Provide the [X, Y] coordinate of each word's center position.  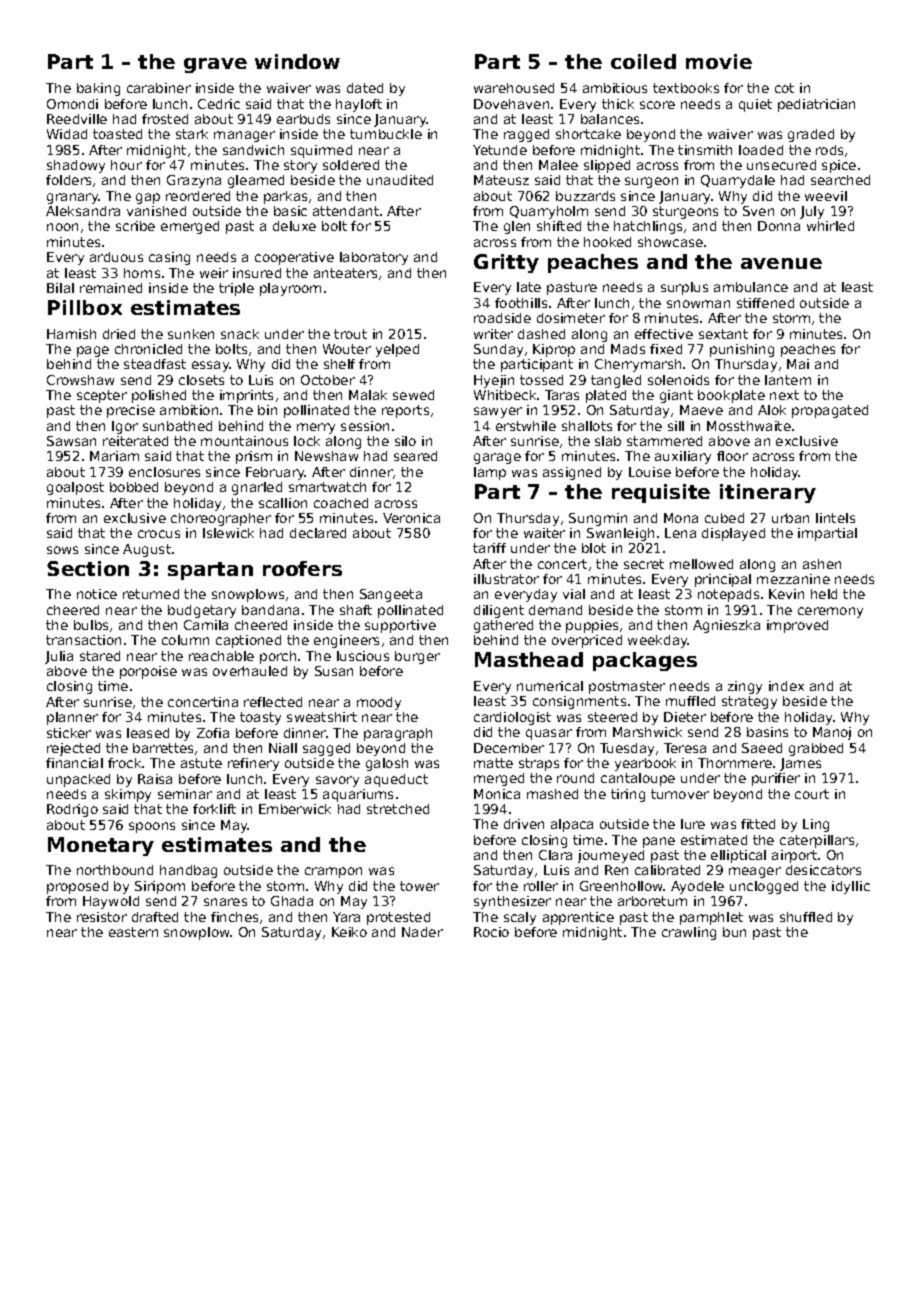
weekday [658, 641]
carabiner [159, 88]
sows [62, 550]
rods [829, 150]
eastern [133, 932]
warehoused [514, 88]
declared [318, 533]
